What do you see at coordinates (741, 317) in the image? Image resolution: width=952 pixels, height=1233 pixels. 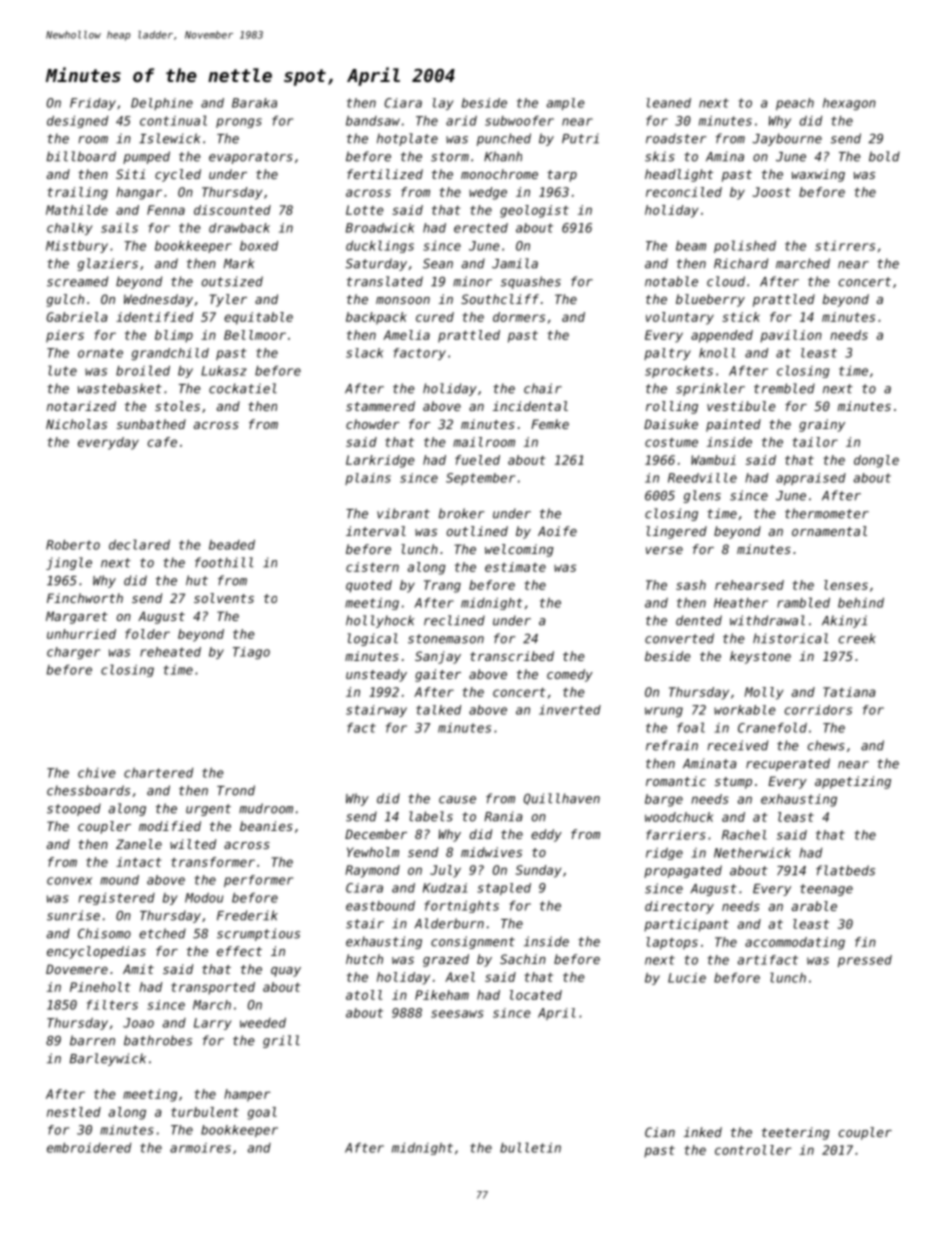 I see `stick` at bounding box center [741, 317].
